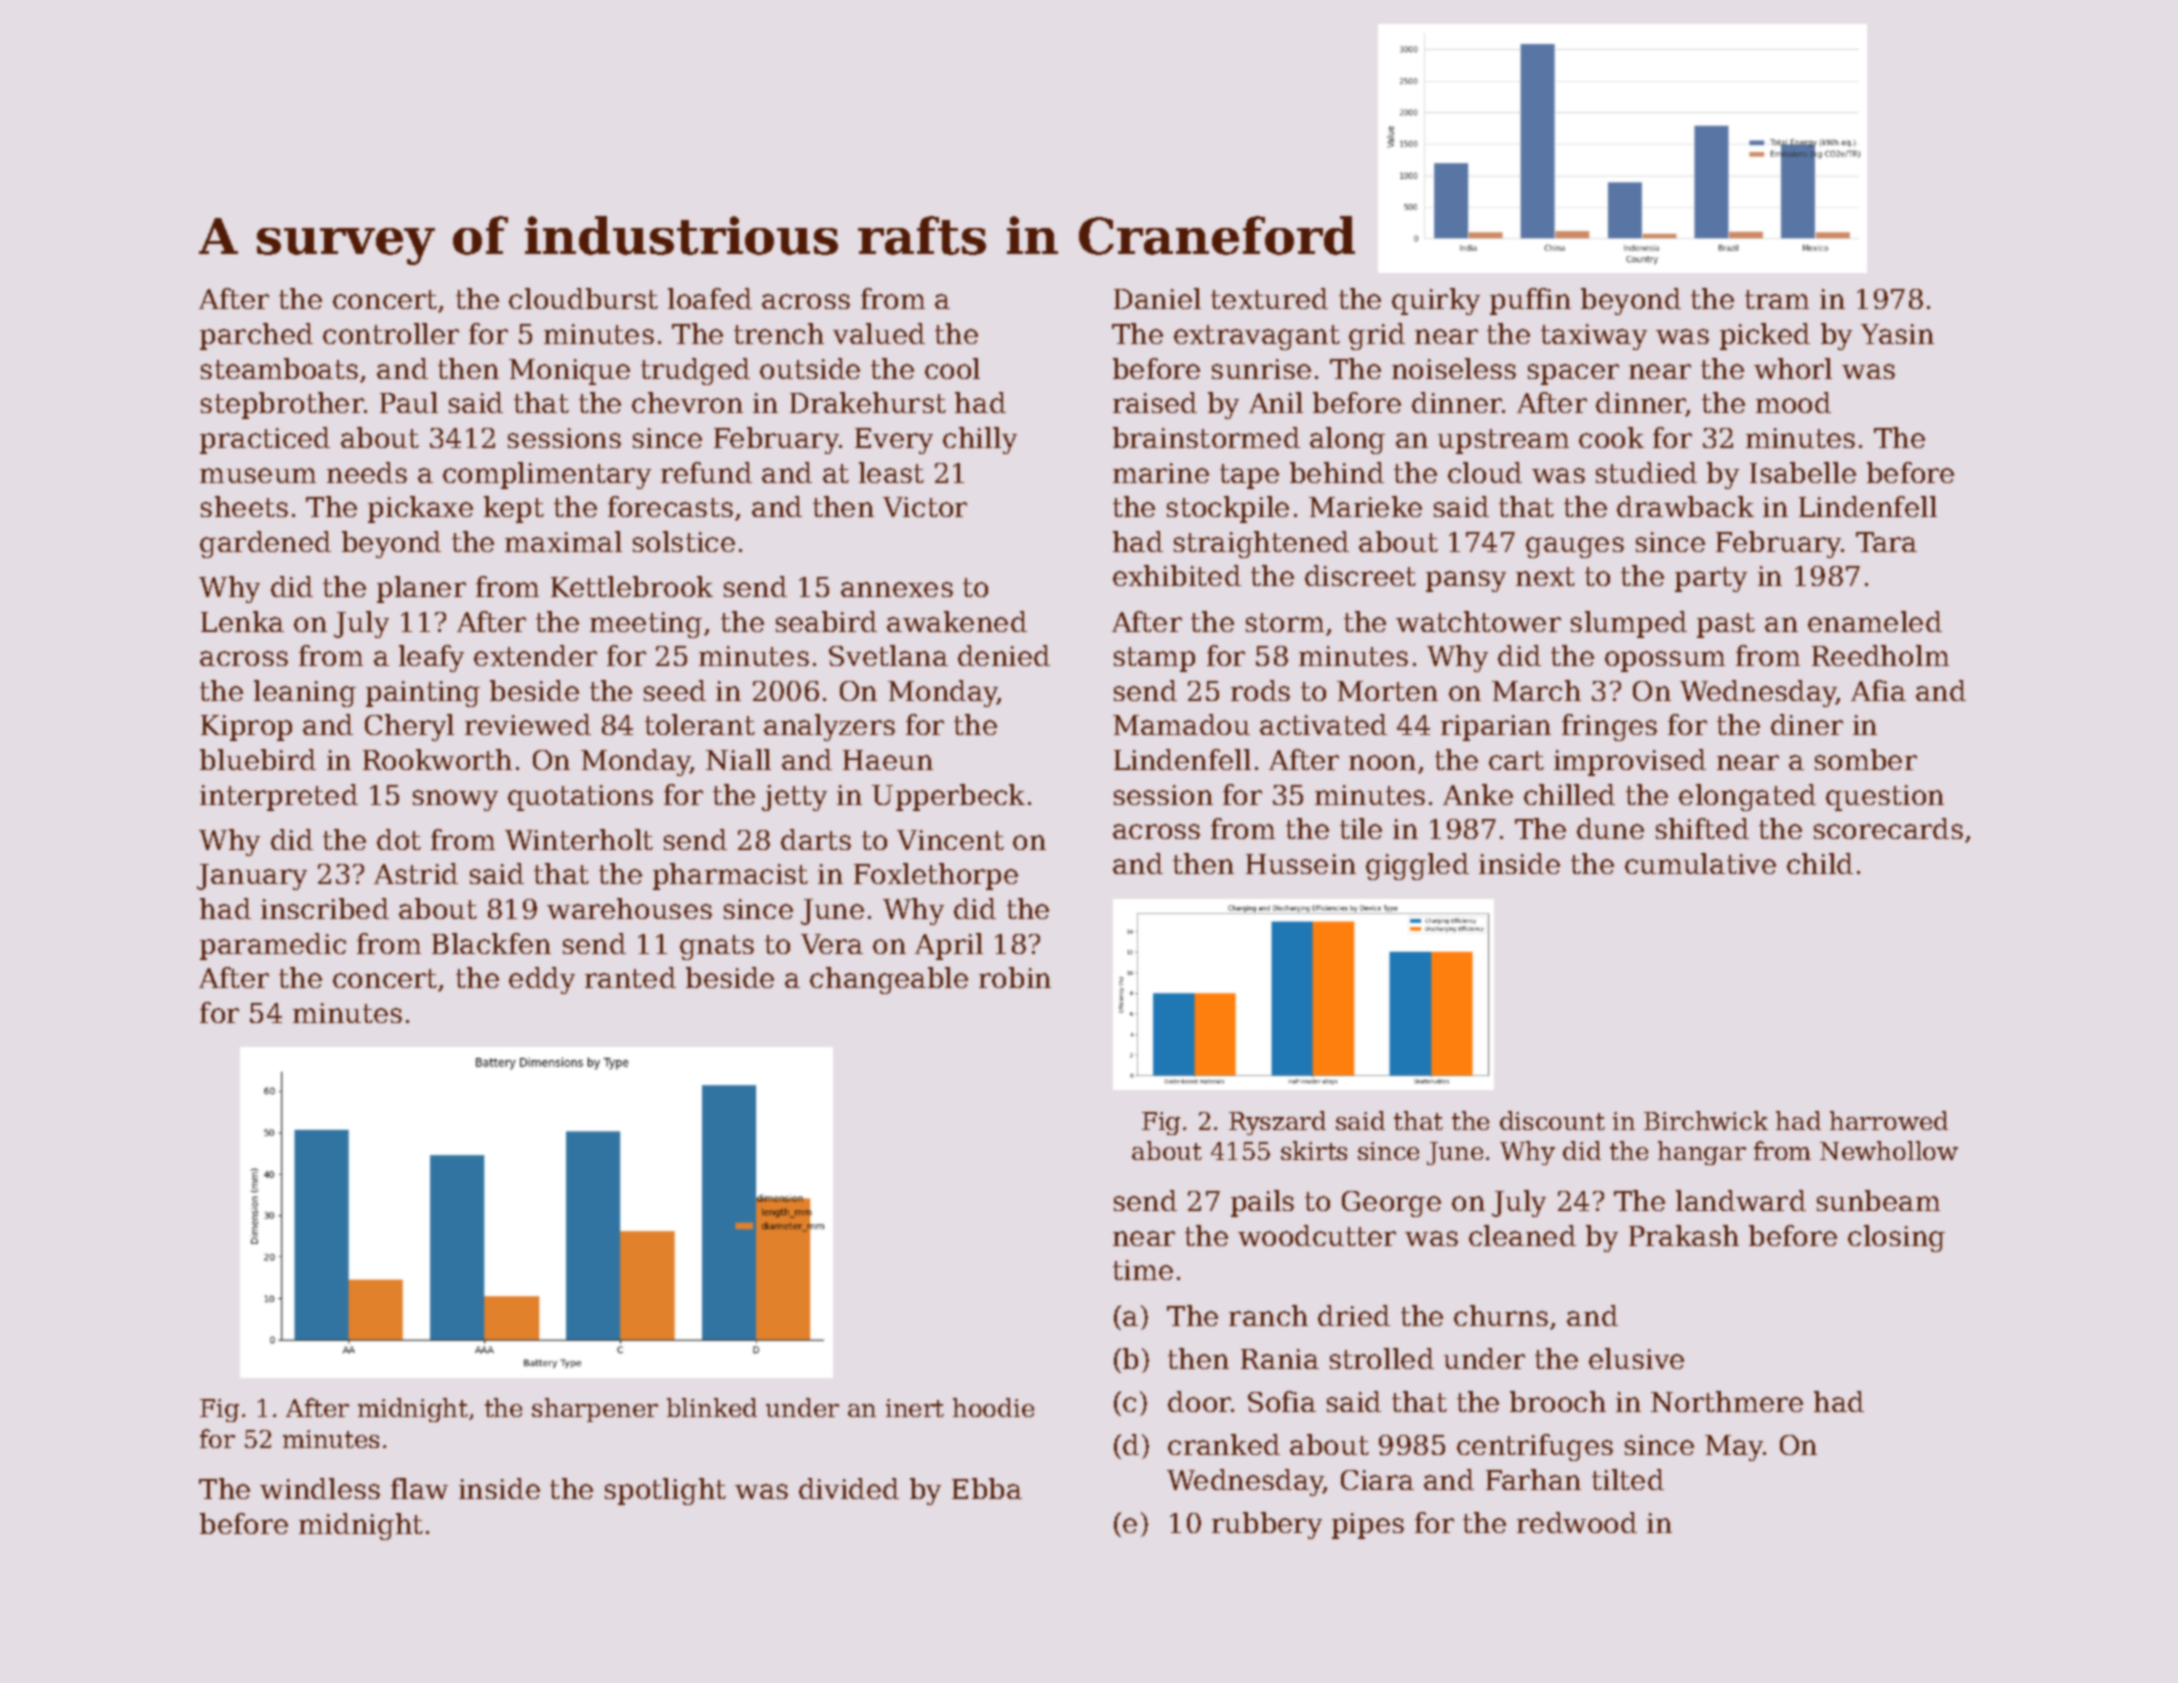  Describe the element at coordinates (948, 797) in the page. I see `Upperbeck` at that location.
